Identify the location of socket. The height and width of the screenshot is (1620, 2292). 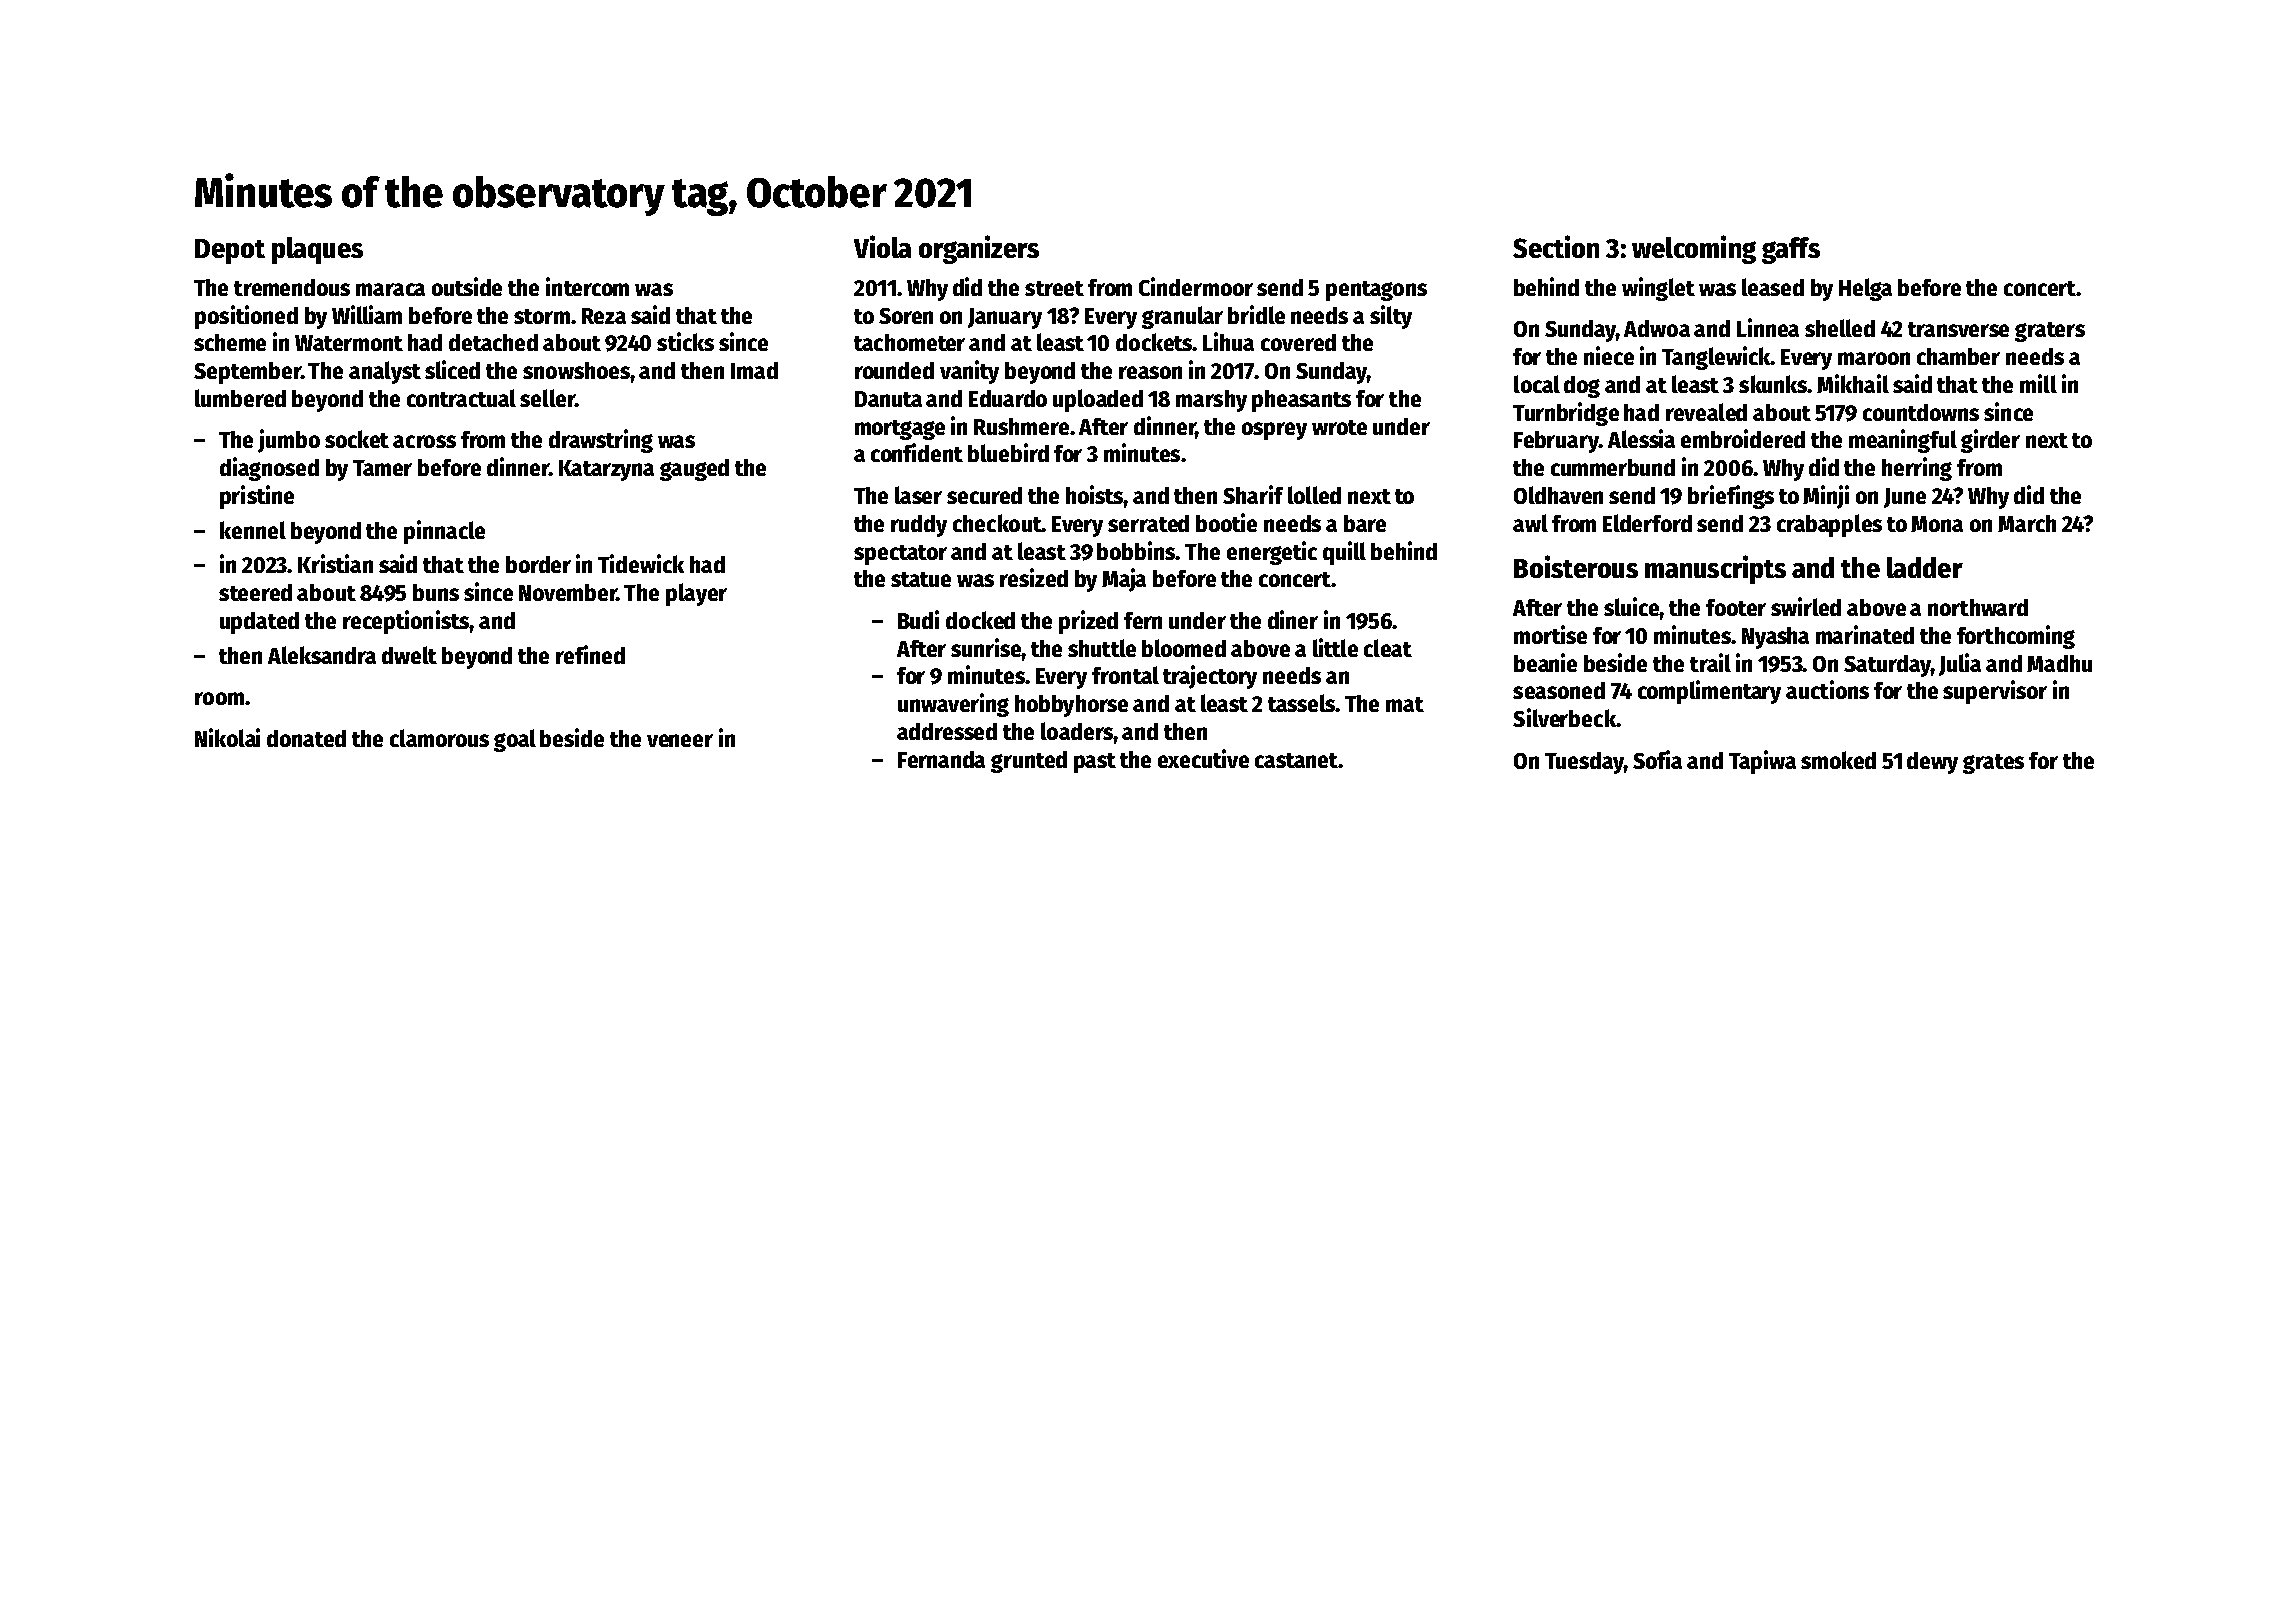
(357, 439).
